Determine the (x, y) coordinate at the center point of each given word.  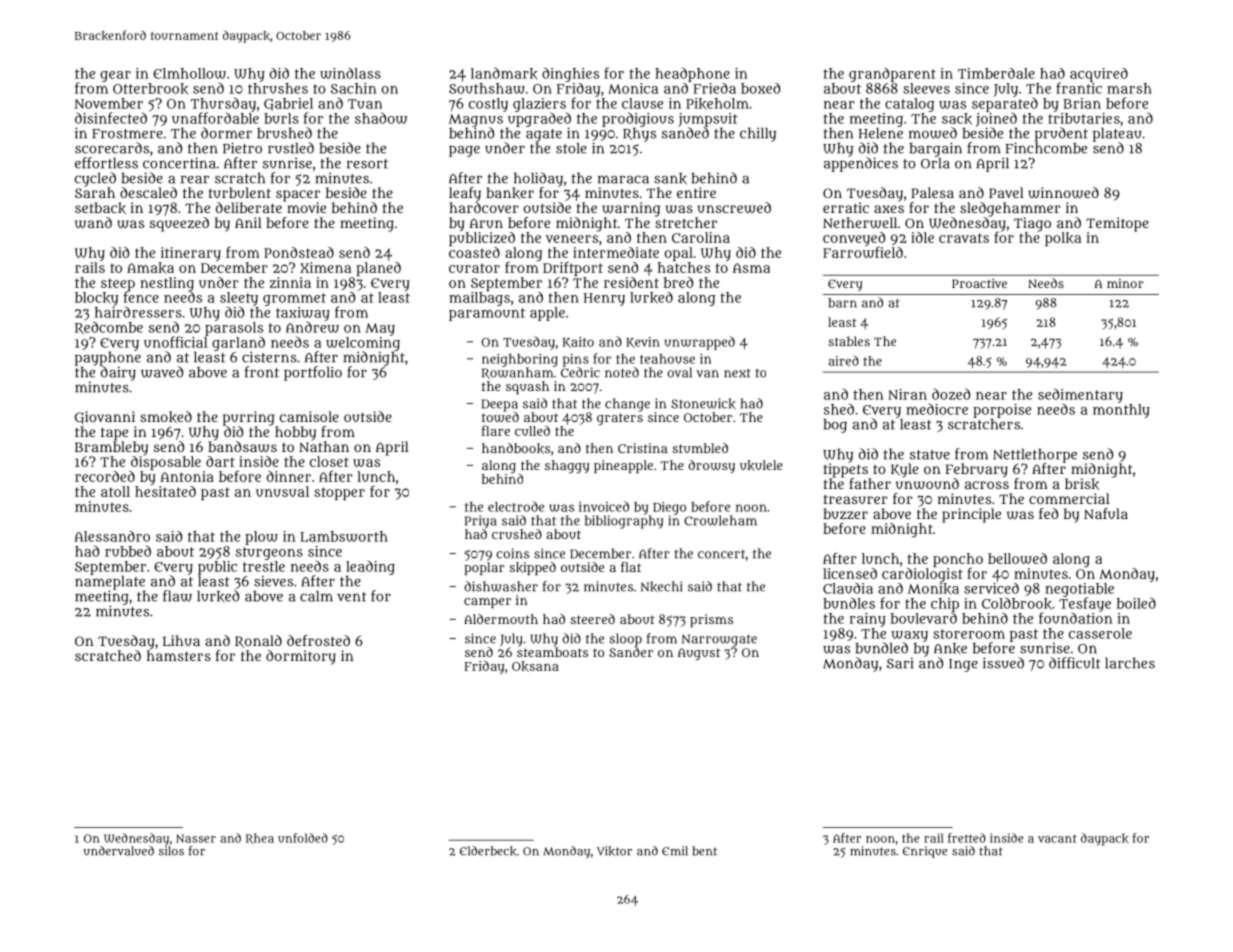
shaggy (567, 466)
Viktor (614, 851)
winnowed (1063, 193)
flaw (177, 596)
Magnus (476, 120)
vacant (1057, 838)
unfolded (303, 838)
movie (306, 207)
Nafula (1106, 513)
